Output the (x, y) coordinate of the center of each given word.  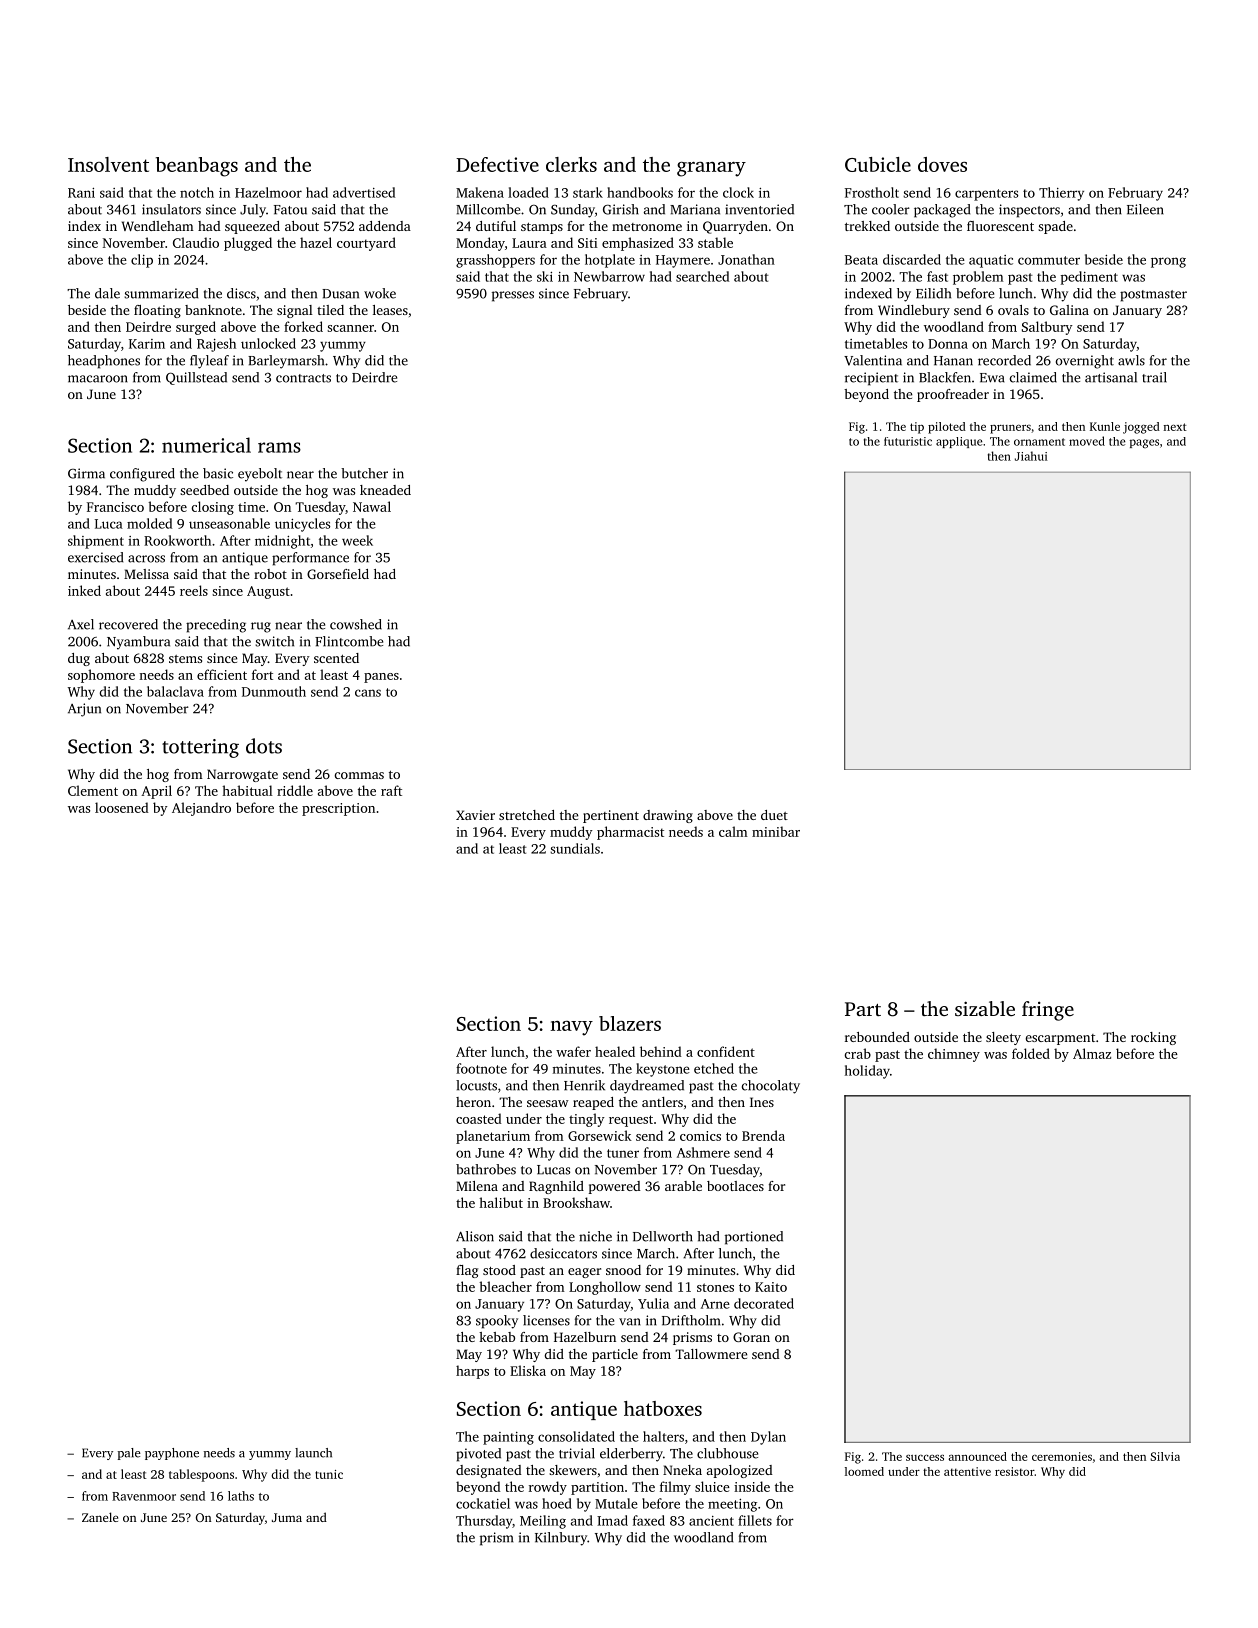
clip (142, 261)
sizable (985, 1008)
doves (942, 164)
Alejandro (201, 809)
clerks (571, 164)
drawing (668, 816)
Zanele (100, 1517)
